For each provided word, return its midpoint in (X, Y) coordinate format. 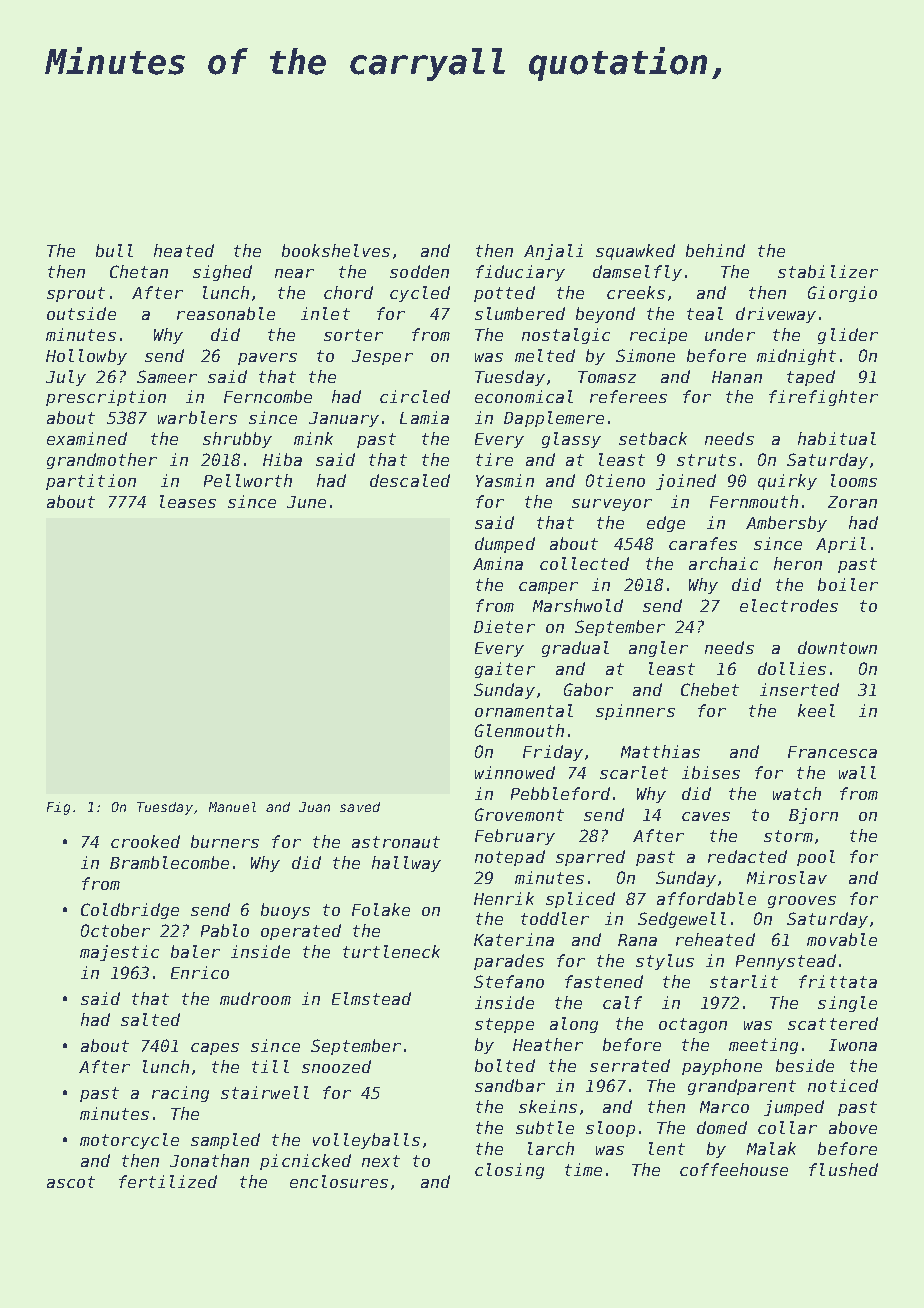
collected (584, 563)
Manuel (232, 807)
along (574, 1025)
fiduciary (520, 273)
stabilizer (828, 271)
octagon (693, 1025)
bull (114, 250)
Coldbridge (130, 911)
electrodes (789, 605)
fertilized (168, 1181)
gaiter (505, 670)
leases (188, 501)
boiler (848, 584)
